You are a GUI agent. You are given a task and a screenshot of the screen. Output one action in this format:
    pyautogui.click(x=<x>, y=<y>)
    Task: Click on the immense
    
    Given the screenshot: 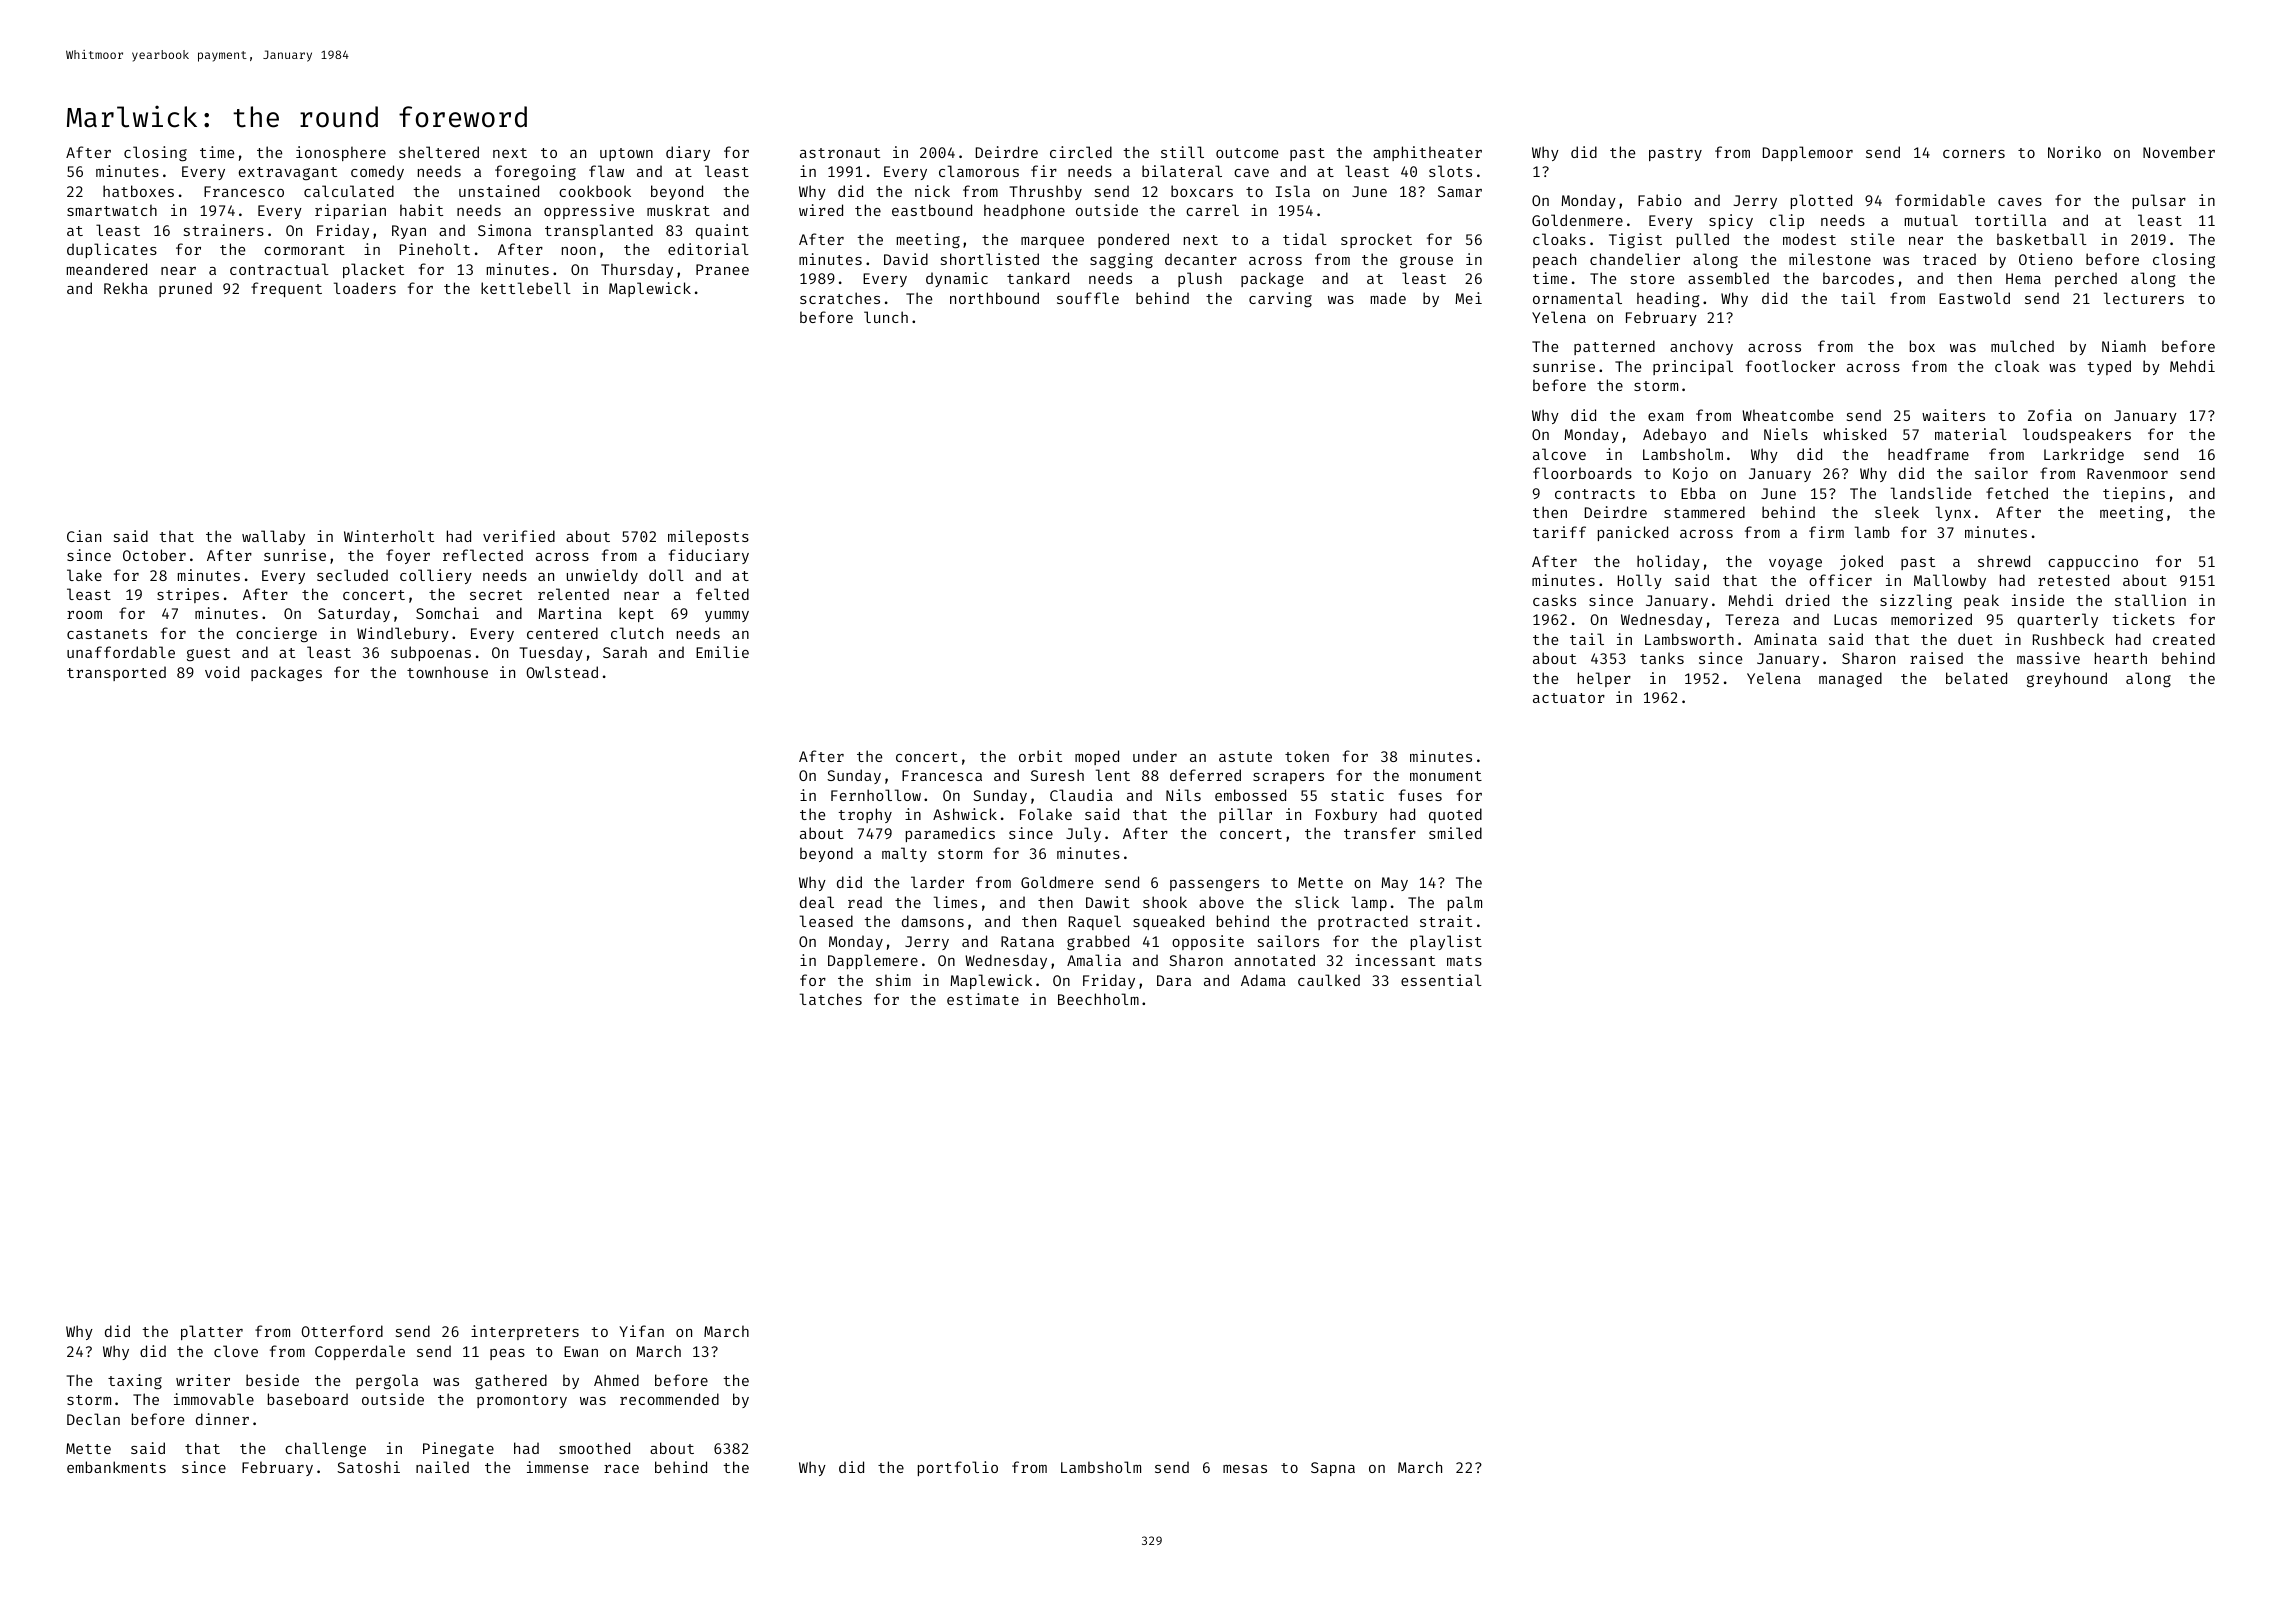 What is the action you would take?
    pyautogui.click(x=557, y=1467)
